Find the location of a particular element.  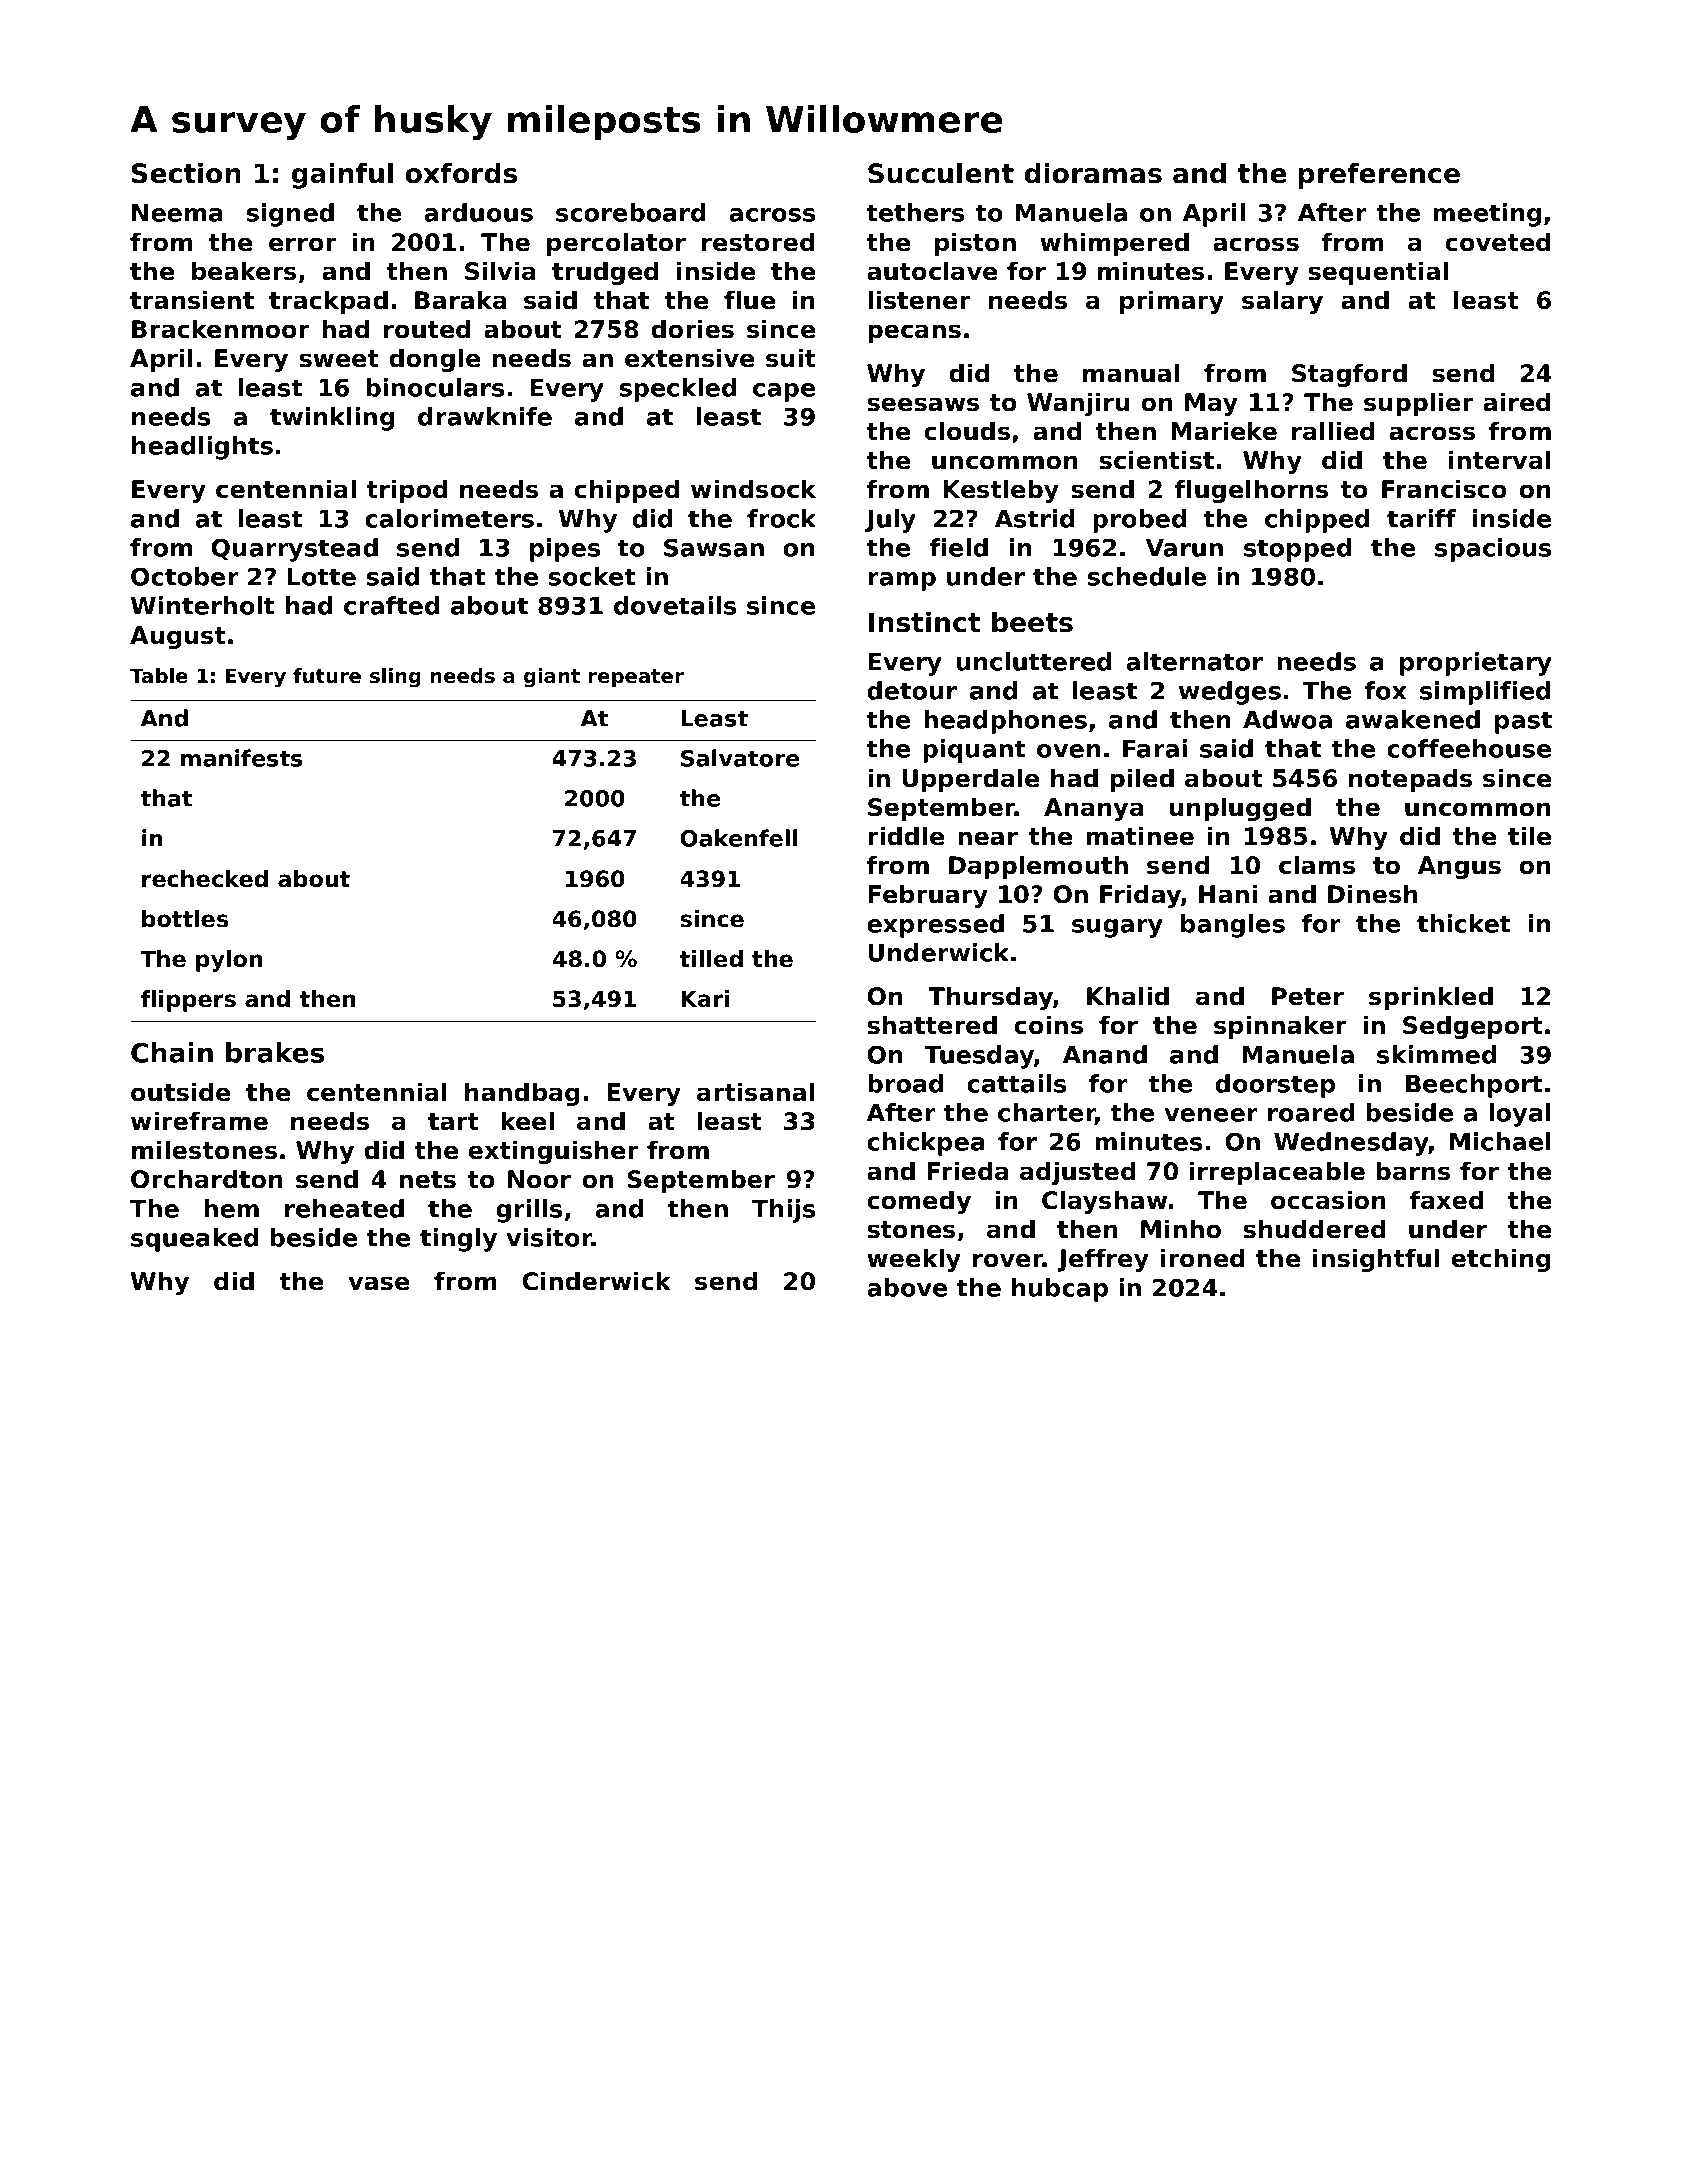

meeting is located at coordinates (1487, 215).
